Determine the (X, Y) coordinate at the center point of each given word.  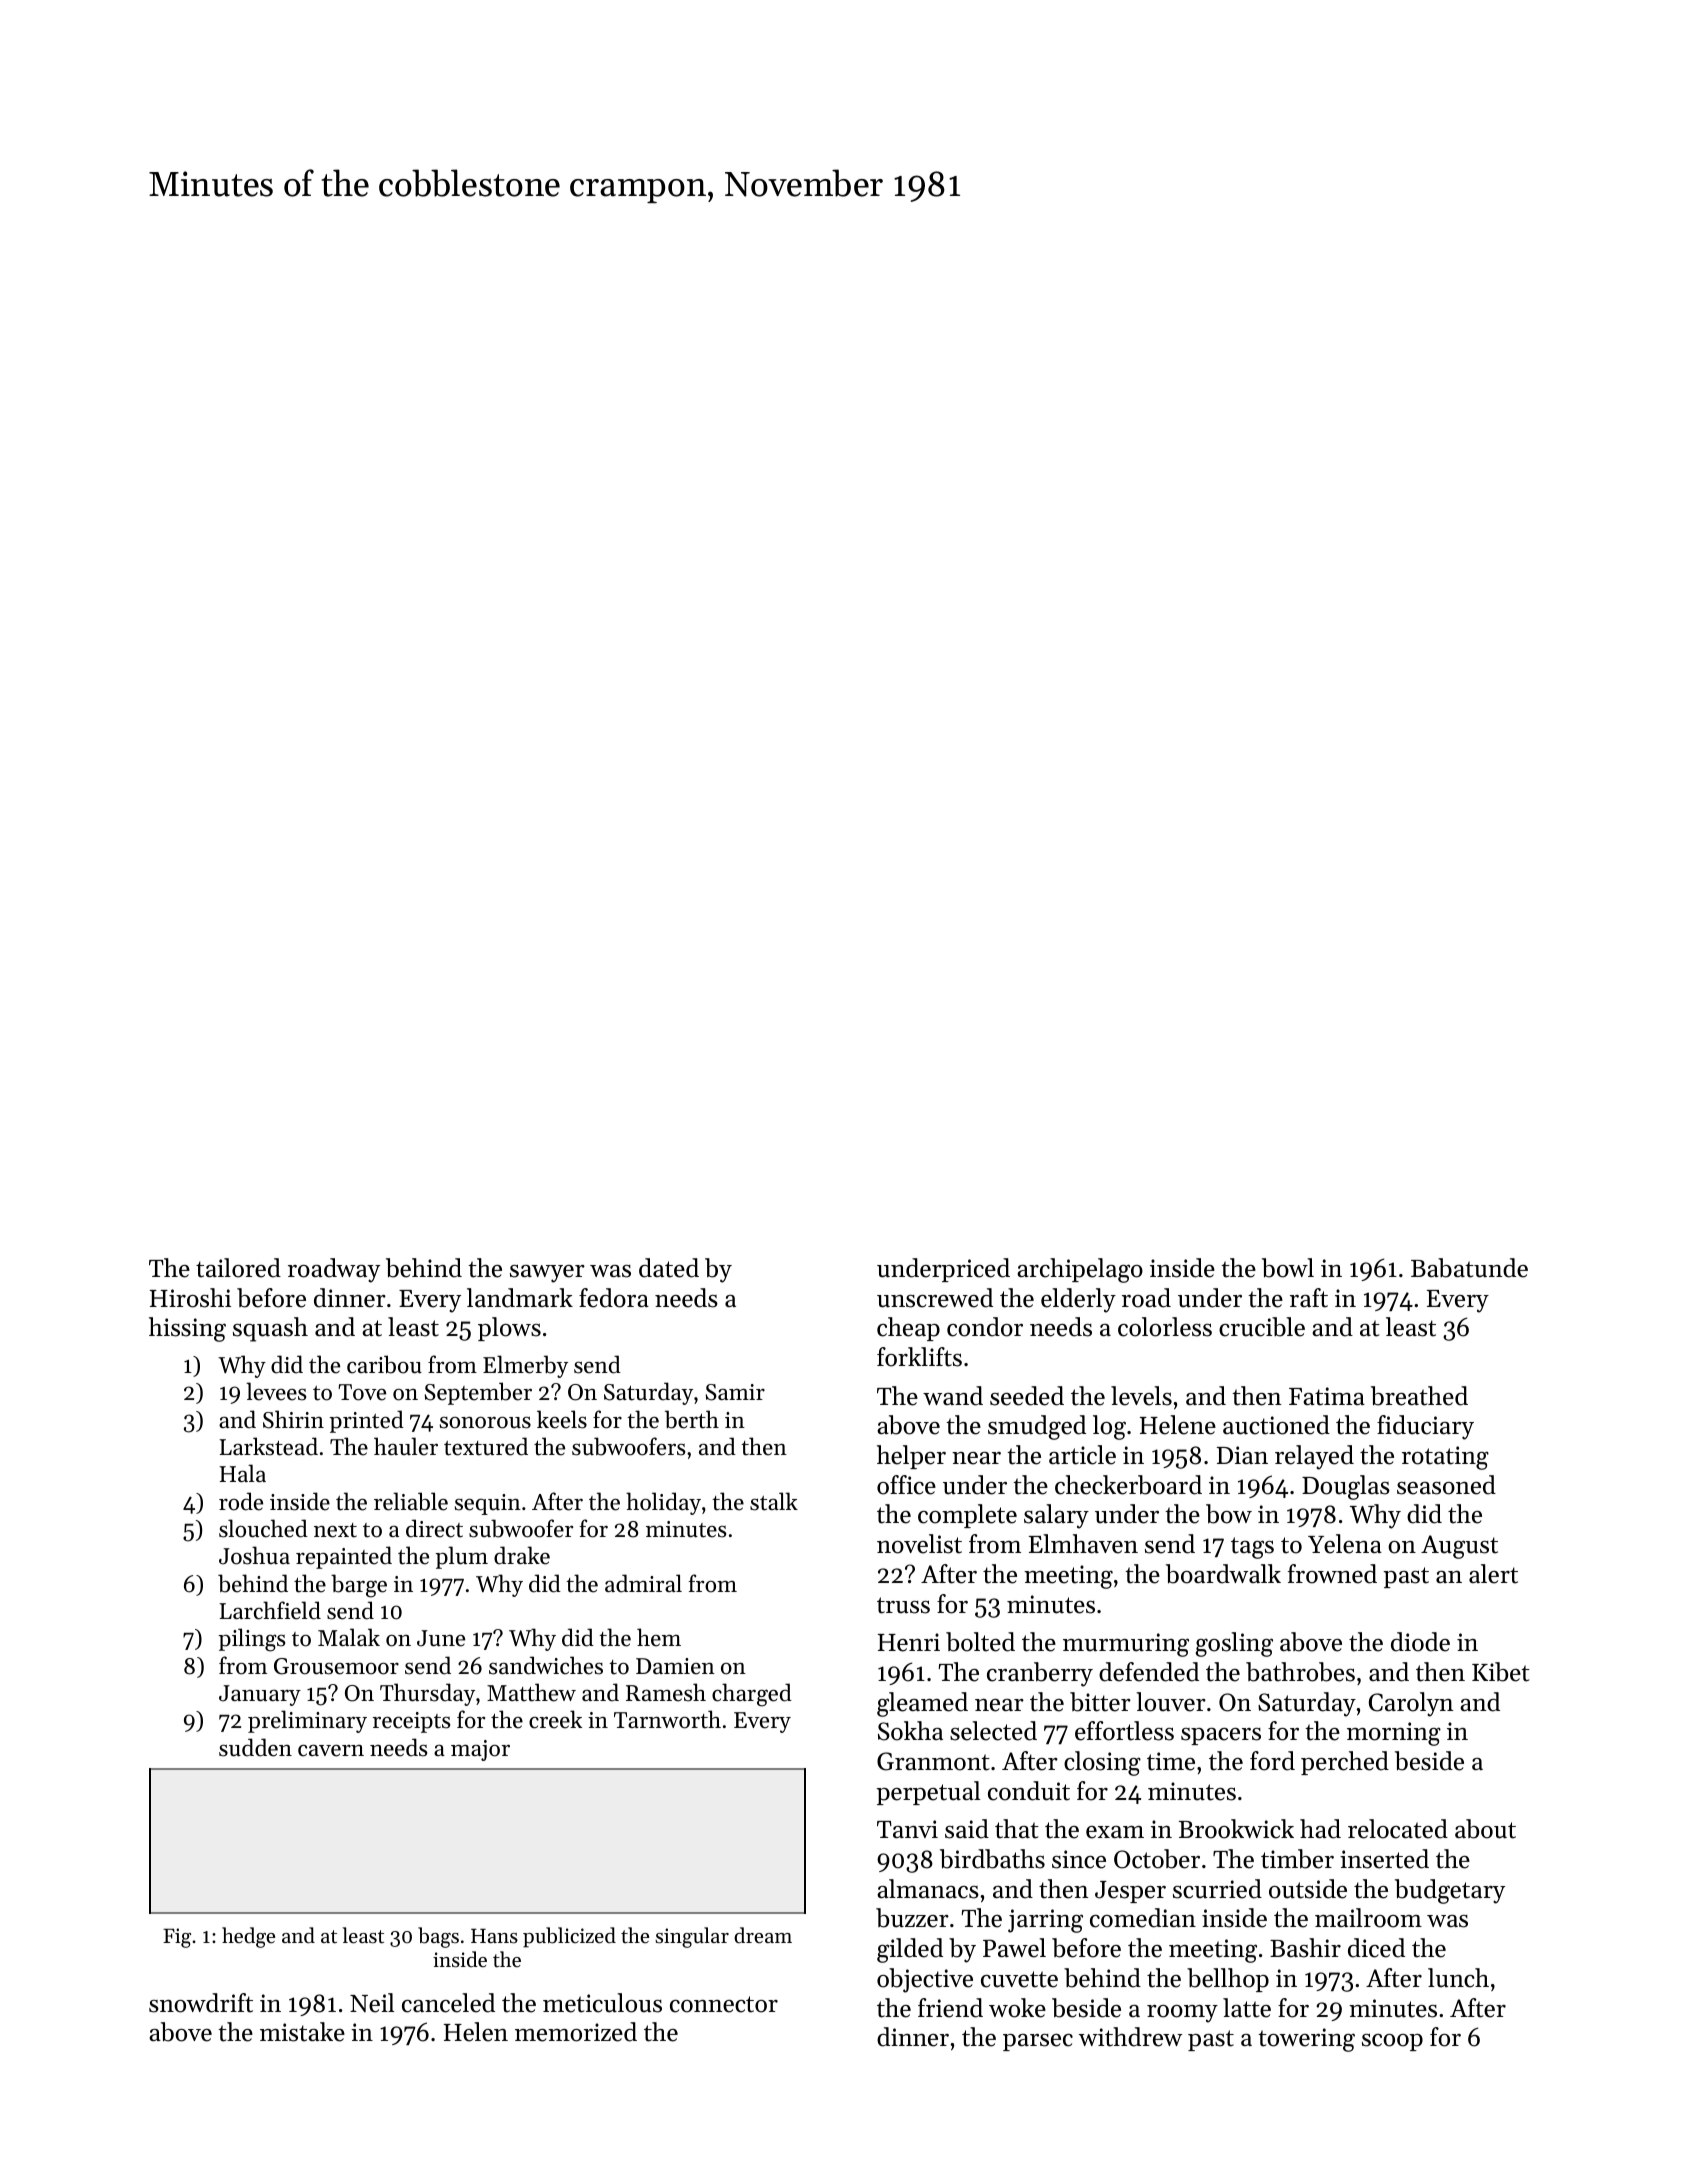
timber (1297, 1859)
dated (669, 1268)
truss (903, 1605)
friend (950, 2008)
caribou (384, 1364)
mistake (302, 2032)
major (480, 1750)
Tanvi (907, 1829)
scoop (1392, 2042)
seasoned (1446, 1485)
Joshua (254, 1555)
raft (1309, 1298)
